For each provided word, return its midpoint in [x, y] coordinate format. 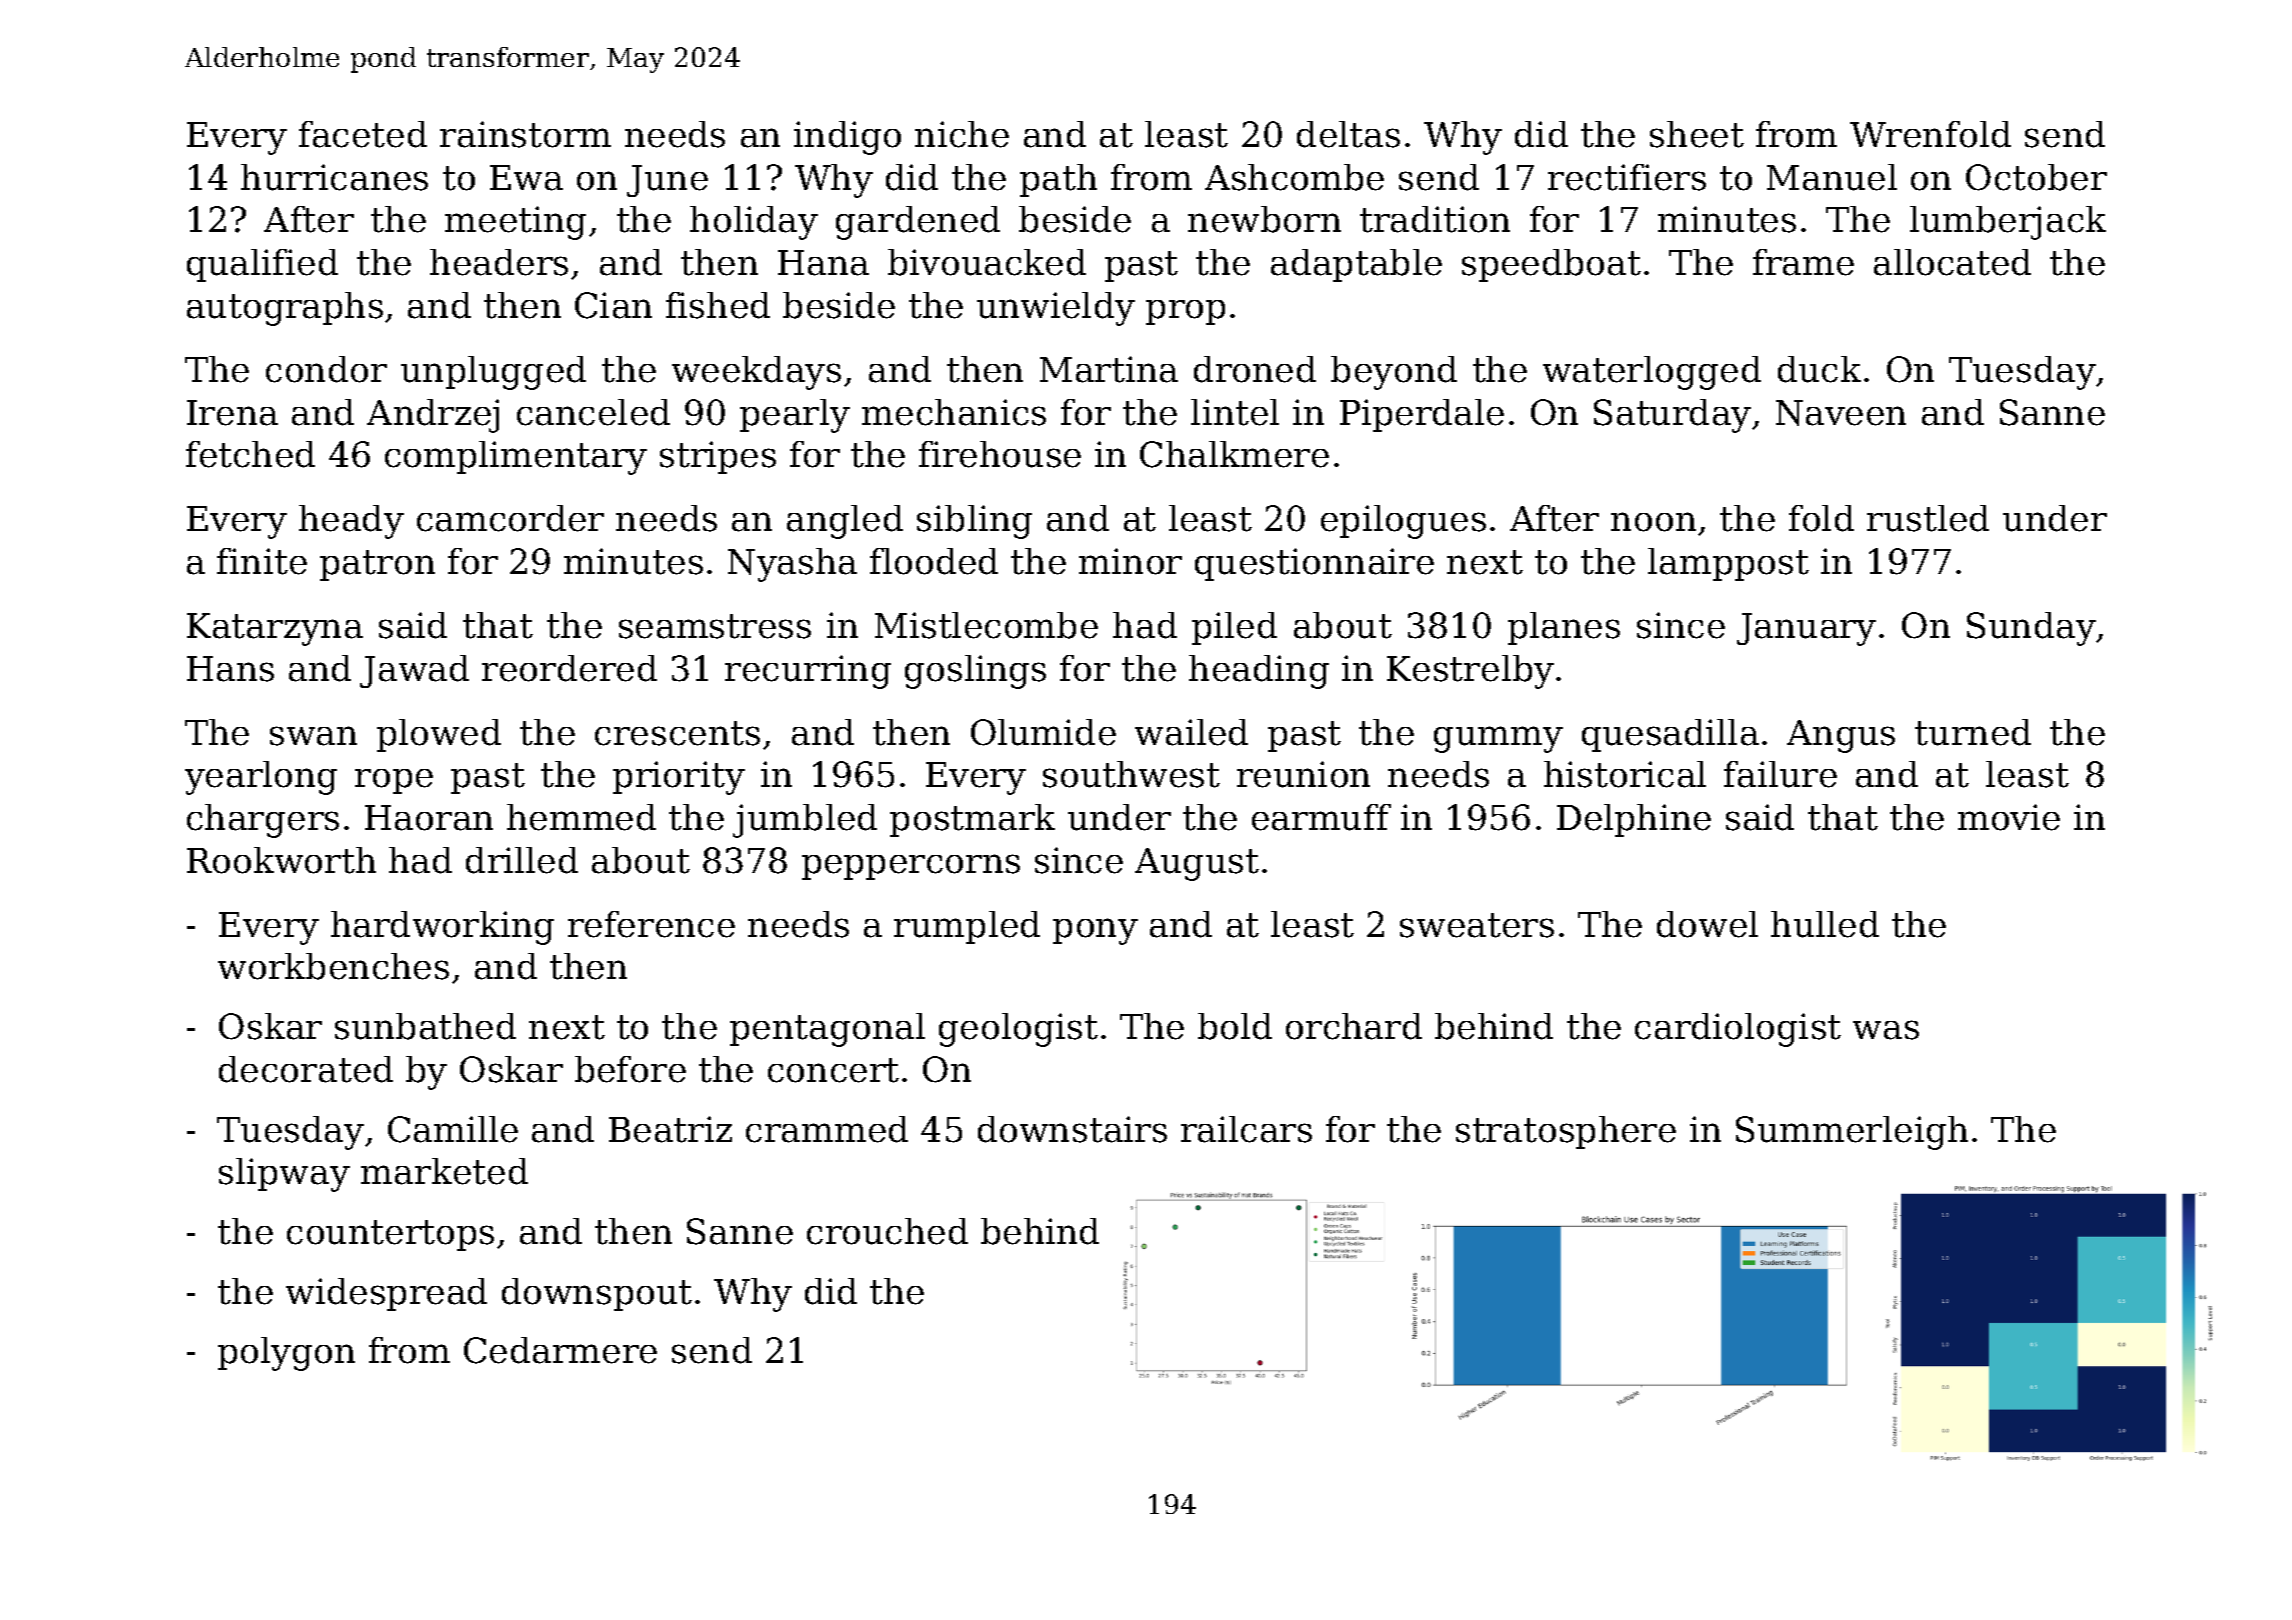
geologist [1018, 1030]
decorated [306, 1069]
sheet [1697, 134]
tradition [1435, 219]
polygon [286, 1354]
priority [679, 778]
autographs [285, 309]
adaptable [1356, 265]
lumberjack [2008, 223]
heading [1259, 672]
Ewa [526, 178]
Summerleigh [1852, 1133]
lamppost [1728, 564]
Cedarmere [560, 1350]
